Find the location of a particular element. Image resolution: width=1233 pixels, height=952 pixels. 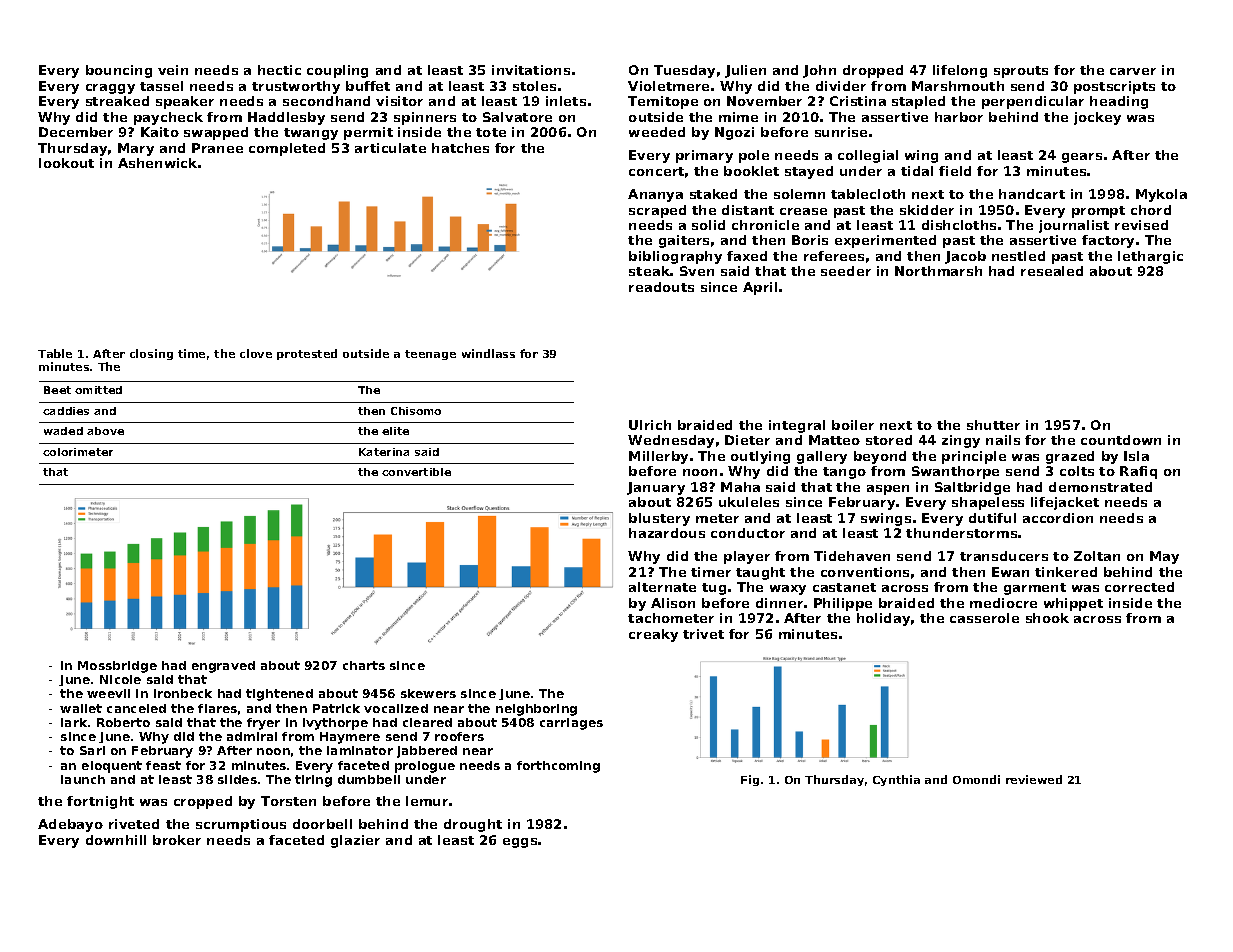

carriages is located at coordinates (571, 724).
